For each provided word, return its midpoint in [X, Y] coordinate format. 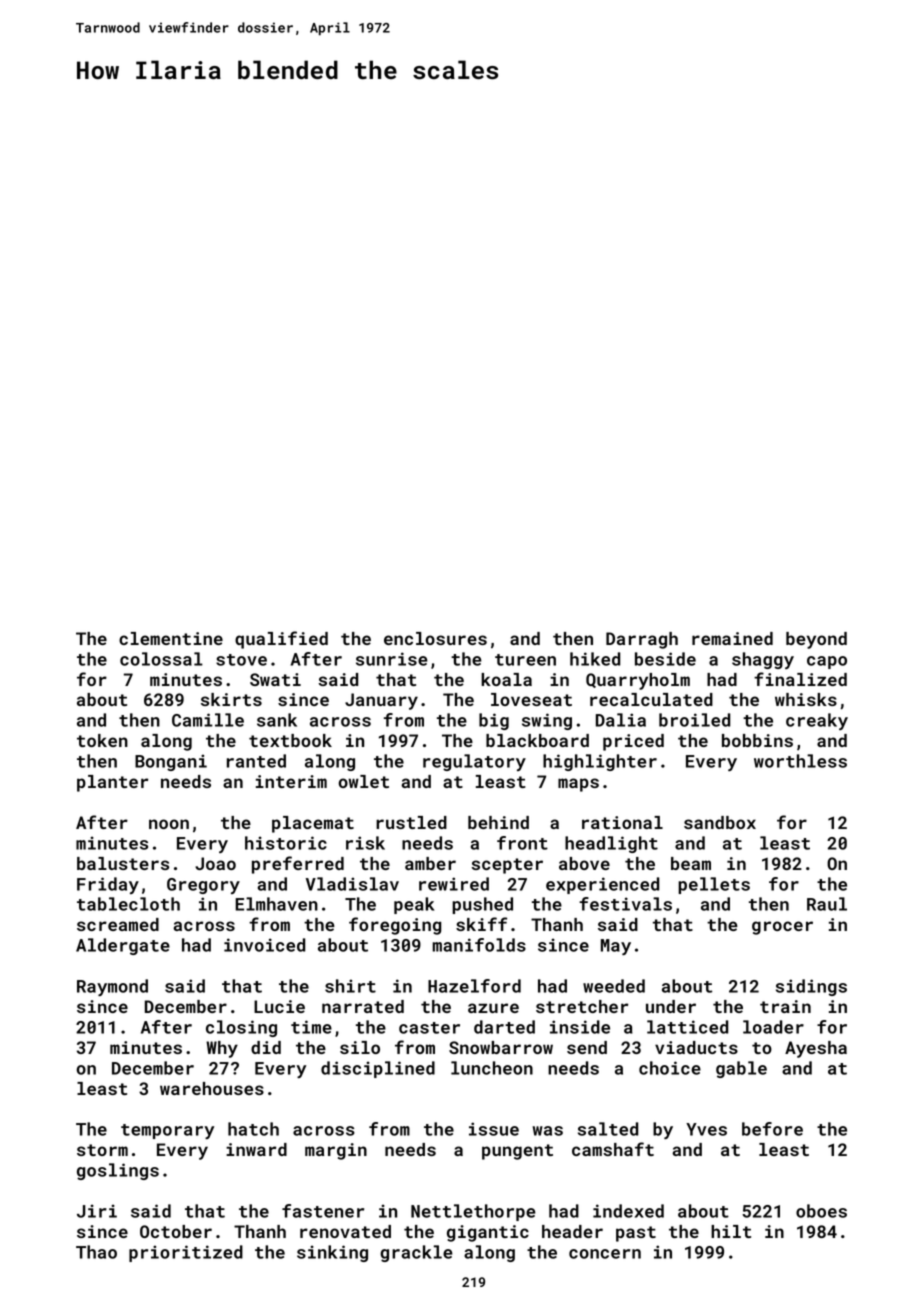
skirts [231, 699]
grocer [782, 928]
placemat [313, 824]
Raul [827, 904]
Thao [96, 1252]
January [381, 701]
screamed [118, 924]
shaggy [763, 660]
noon [169, 824]
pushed [482, 905]
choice [670, 1068]
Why [222, 1049]
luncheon [492, 1068]
